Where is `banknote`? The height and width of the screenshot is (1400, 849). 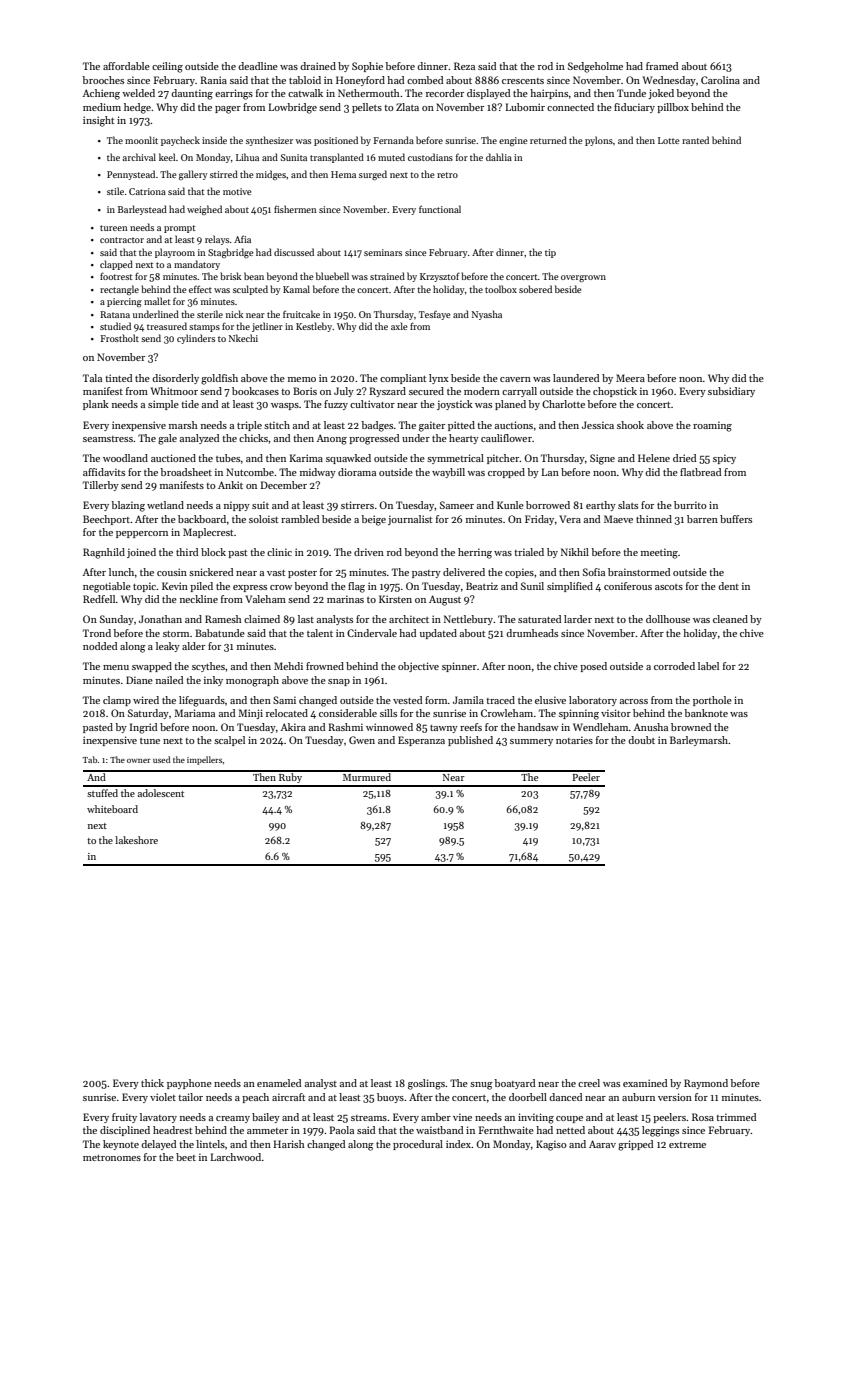
banknote is located at coordinates (706, 713).
